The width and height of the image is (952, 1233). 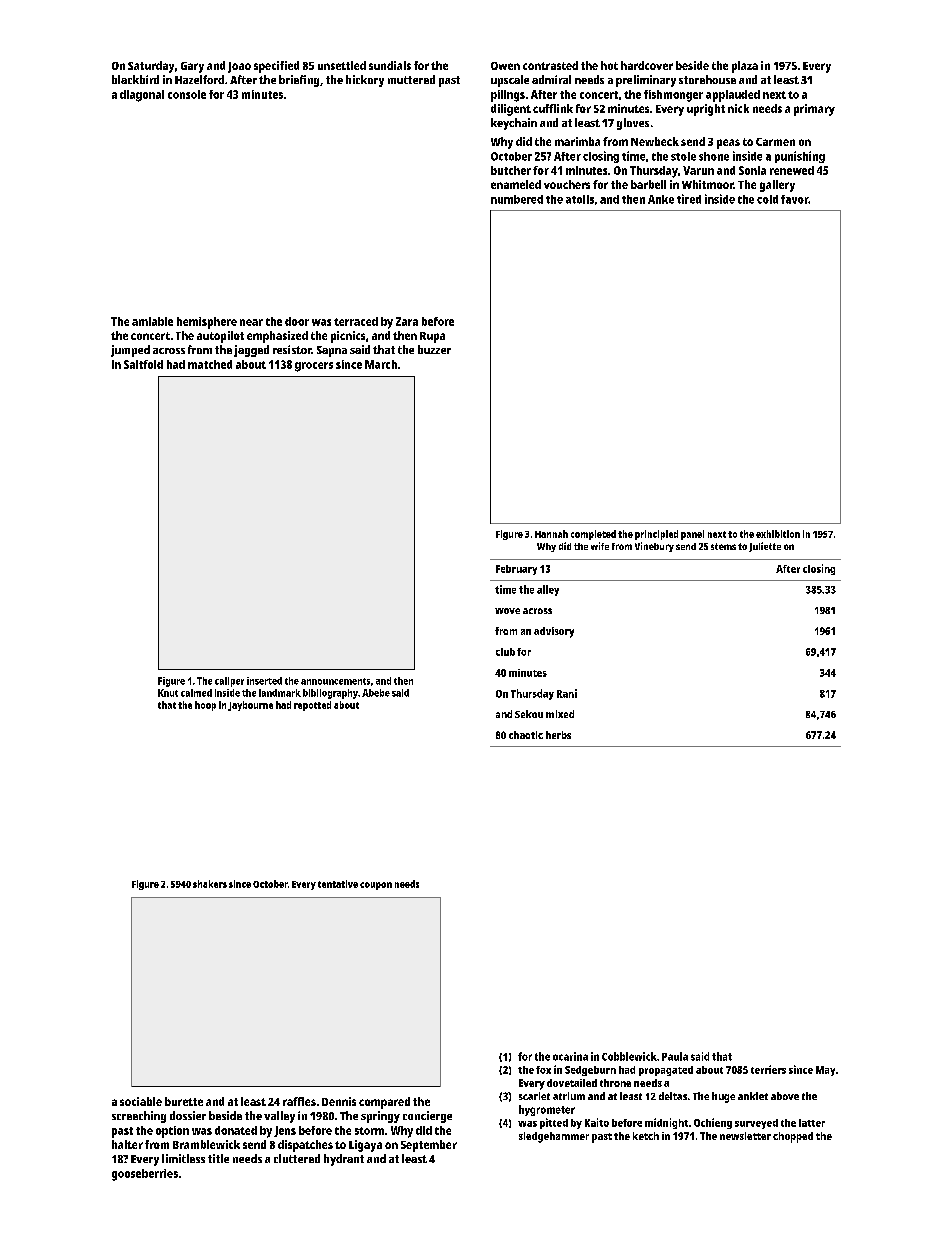 What do you see at coordinates (239, 67) in the image?
I see `Joao` at bounding box center [239, 67].
